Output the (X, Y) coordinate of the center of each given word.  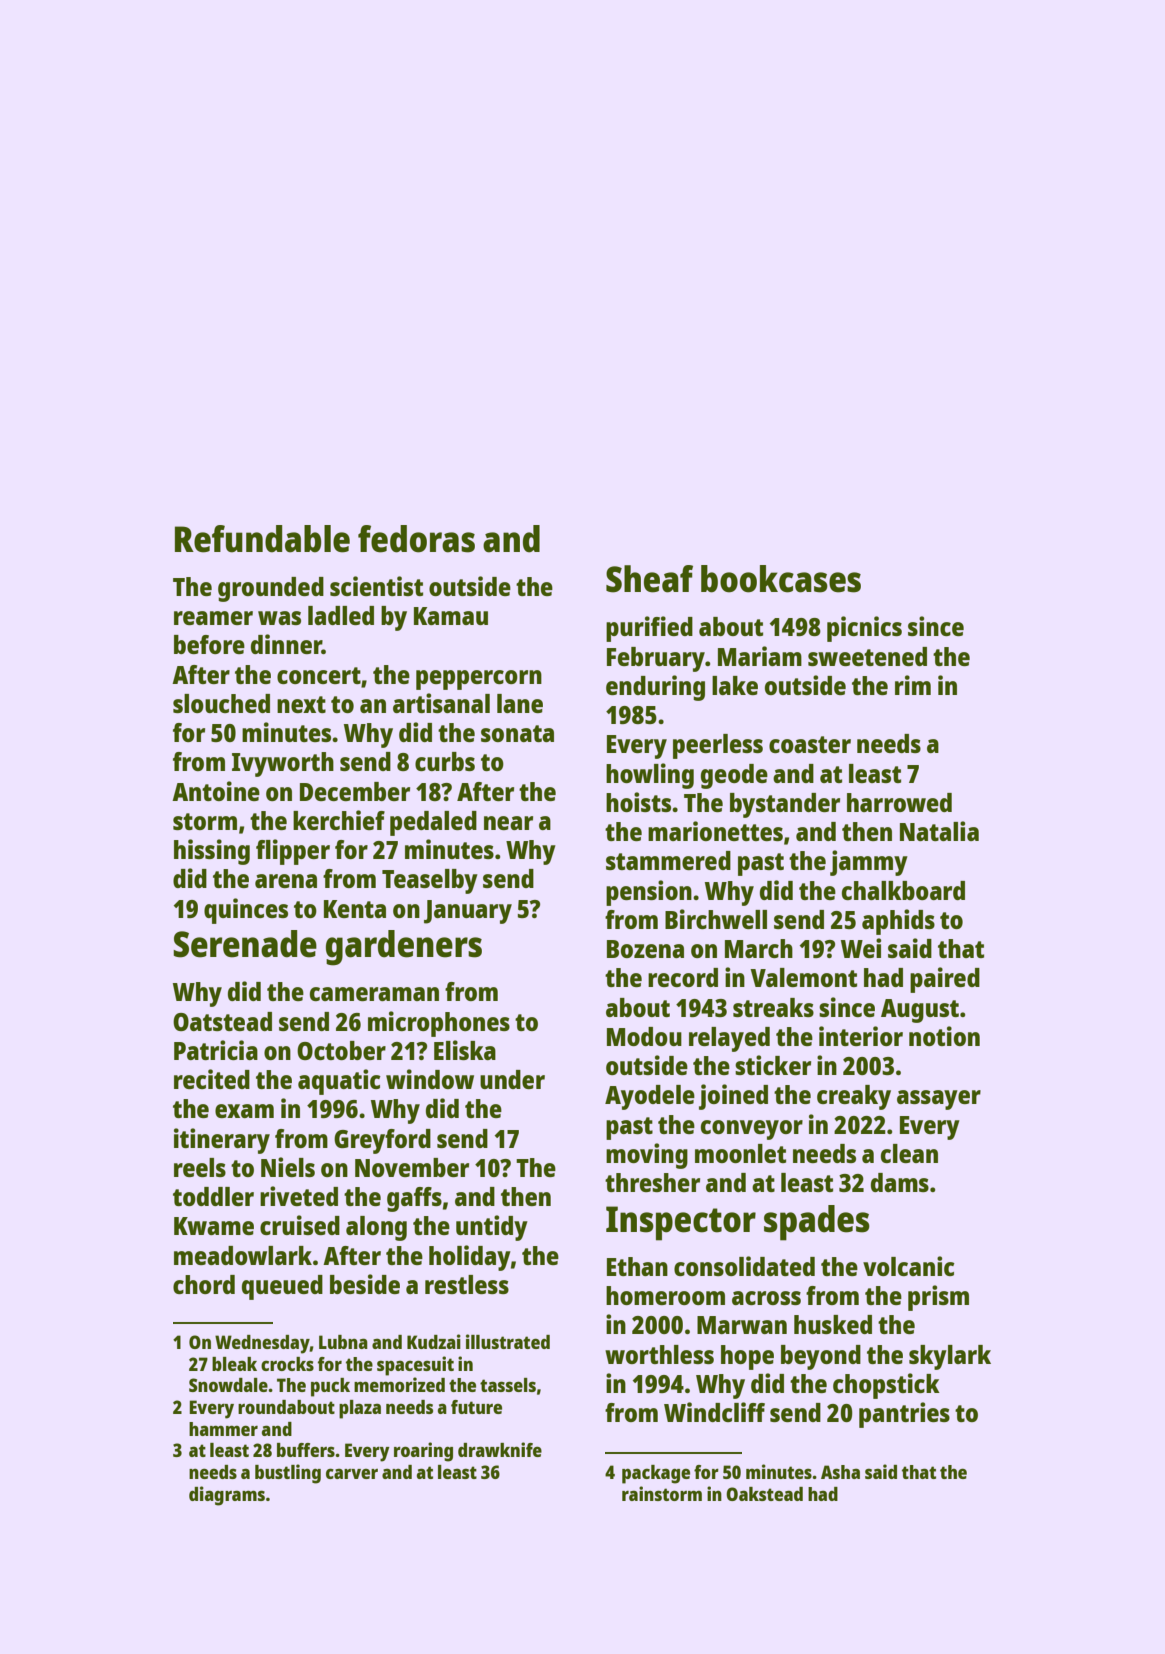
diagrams (227, 1496)
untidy (492, 1228)
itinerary (222, 1141)
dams (900, 1182)
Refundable (262, 539)
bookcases (781, 579)
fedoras (416, 539)
